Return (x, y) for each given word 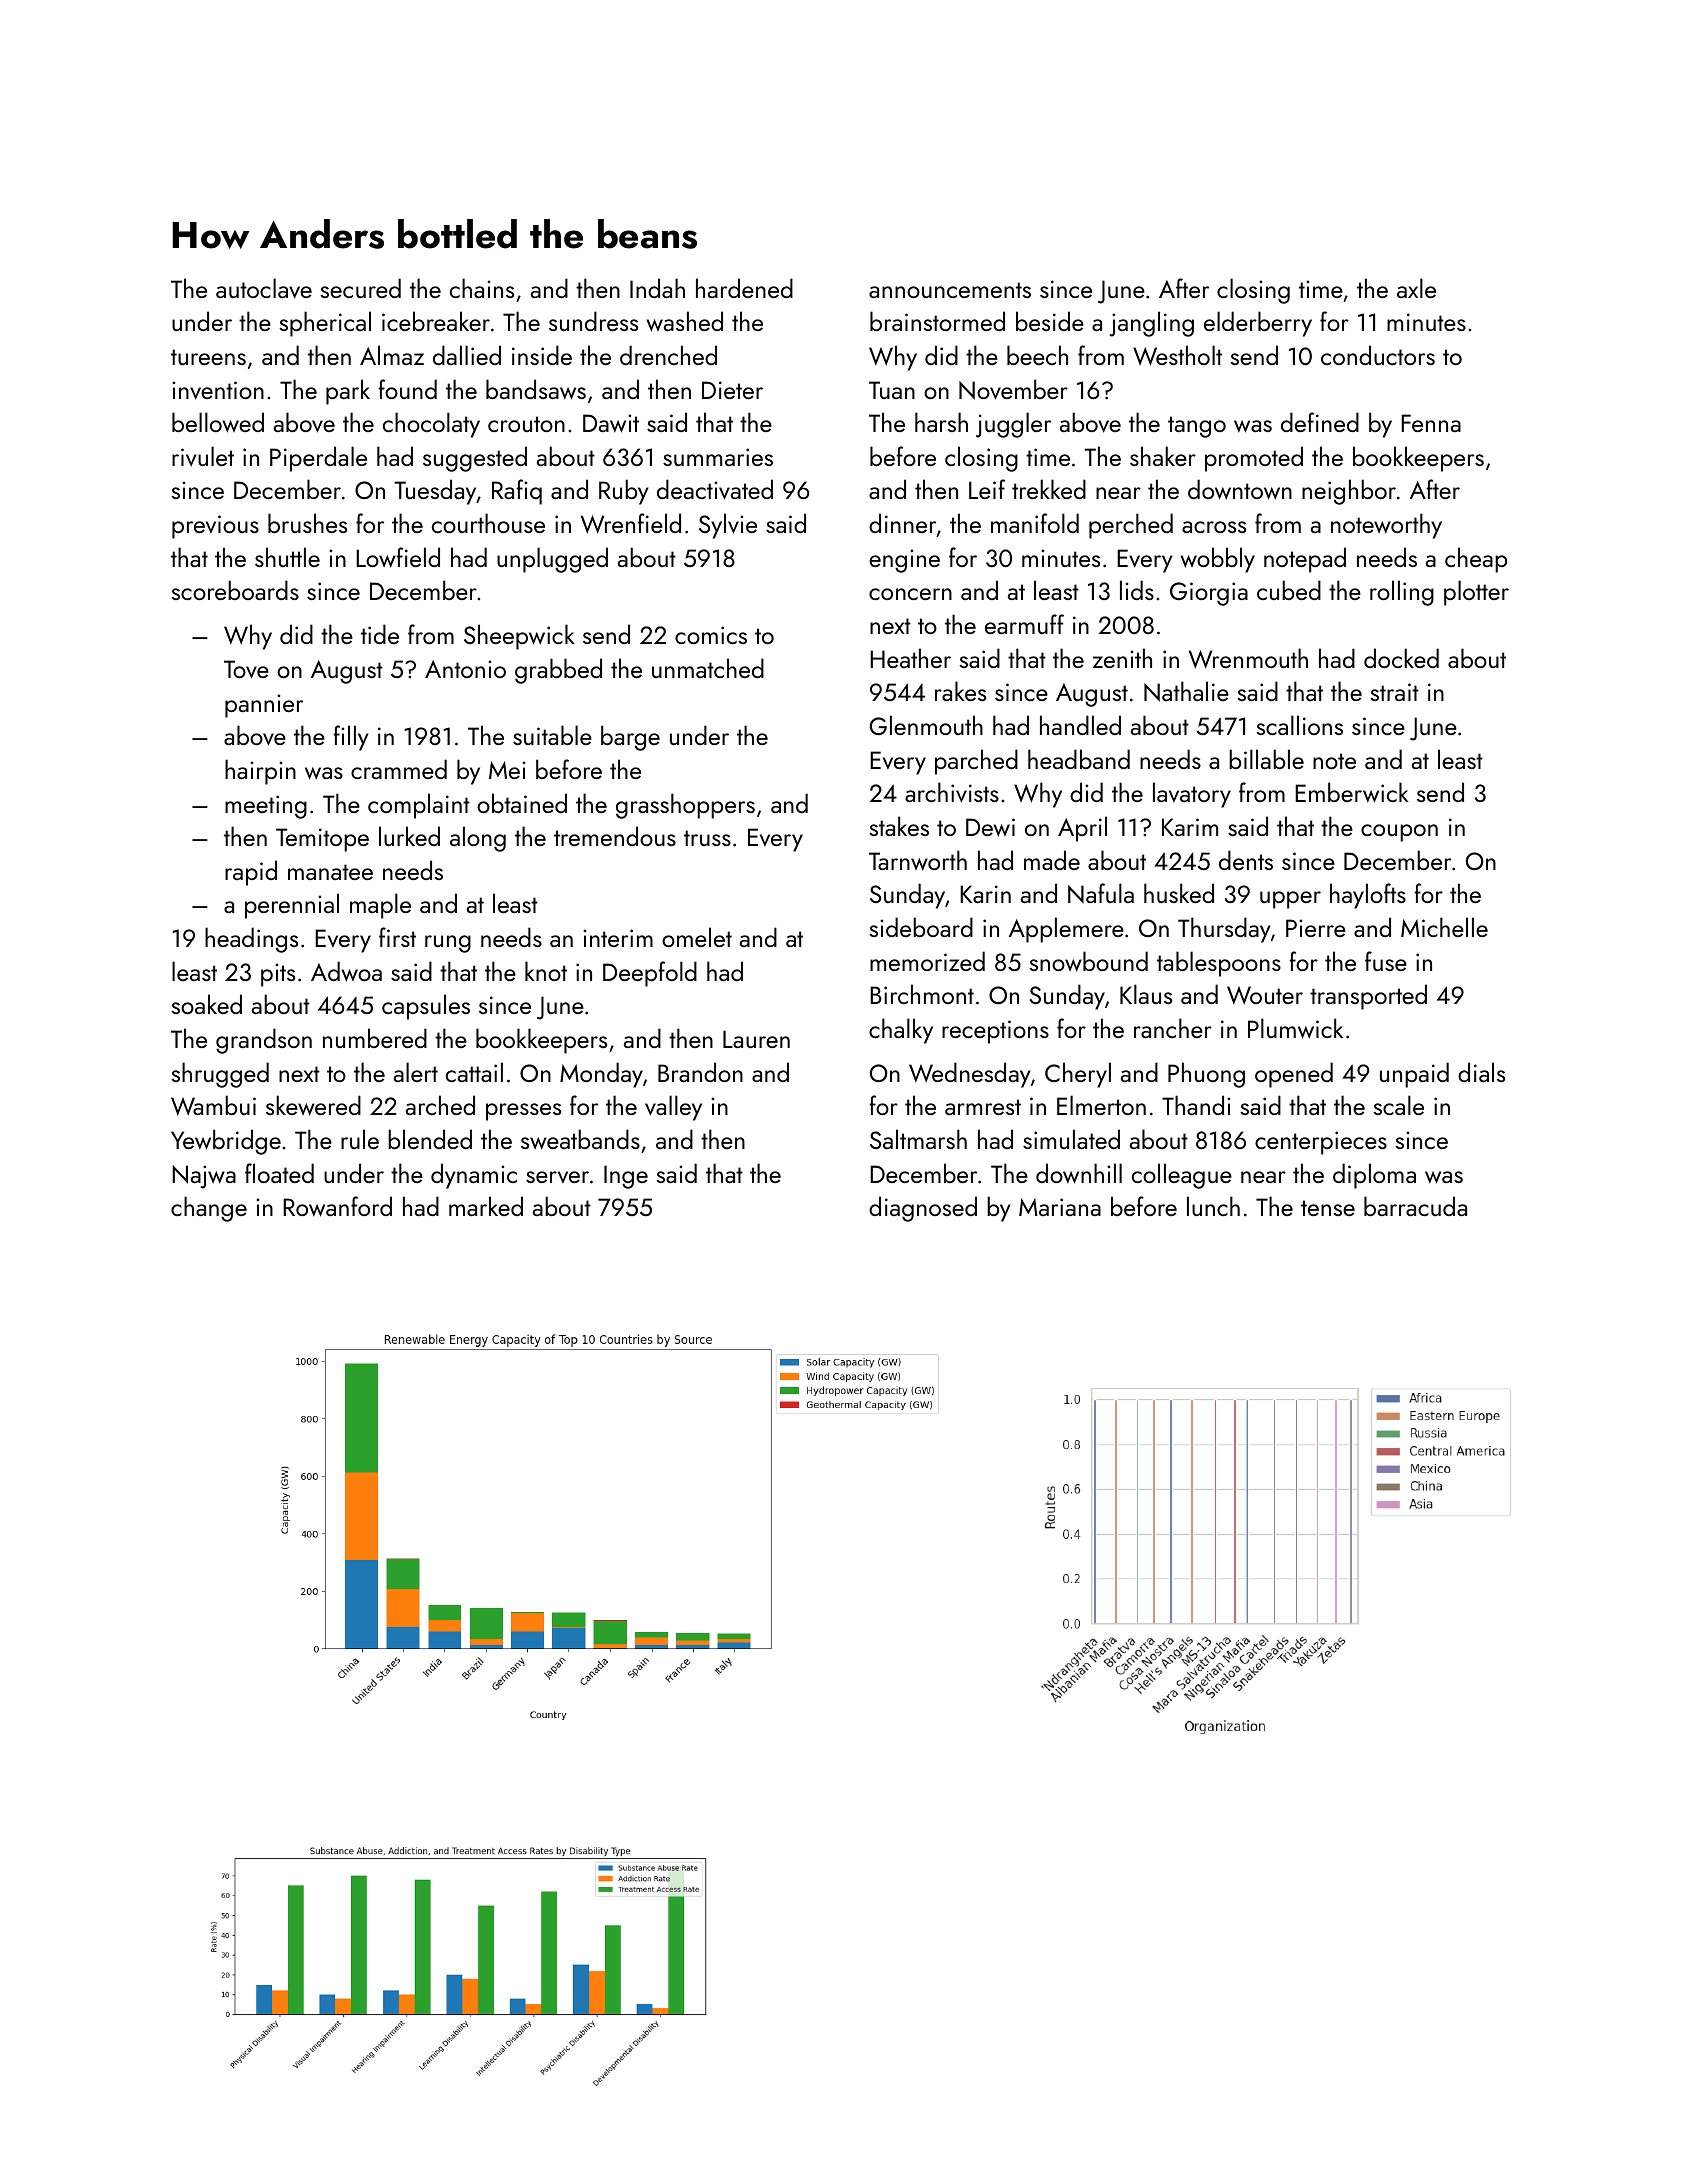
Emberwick (1352, 792)
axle (1416, 288)
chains (482, 288)
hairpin (260, 772)
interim (618, 938)
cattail (474, 1072)
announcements (950, 290)
